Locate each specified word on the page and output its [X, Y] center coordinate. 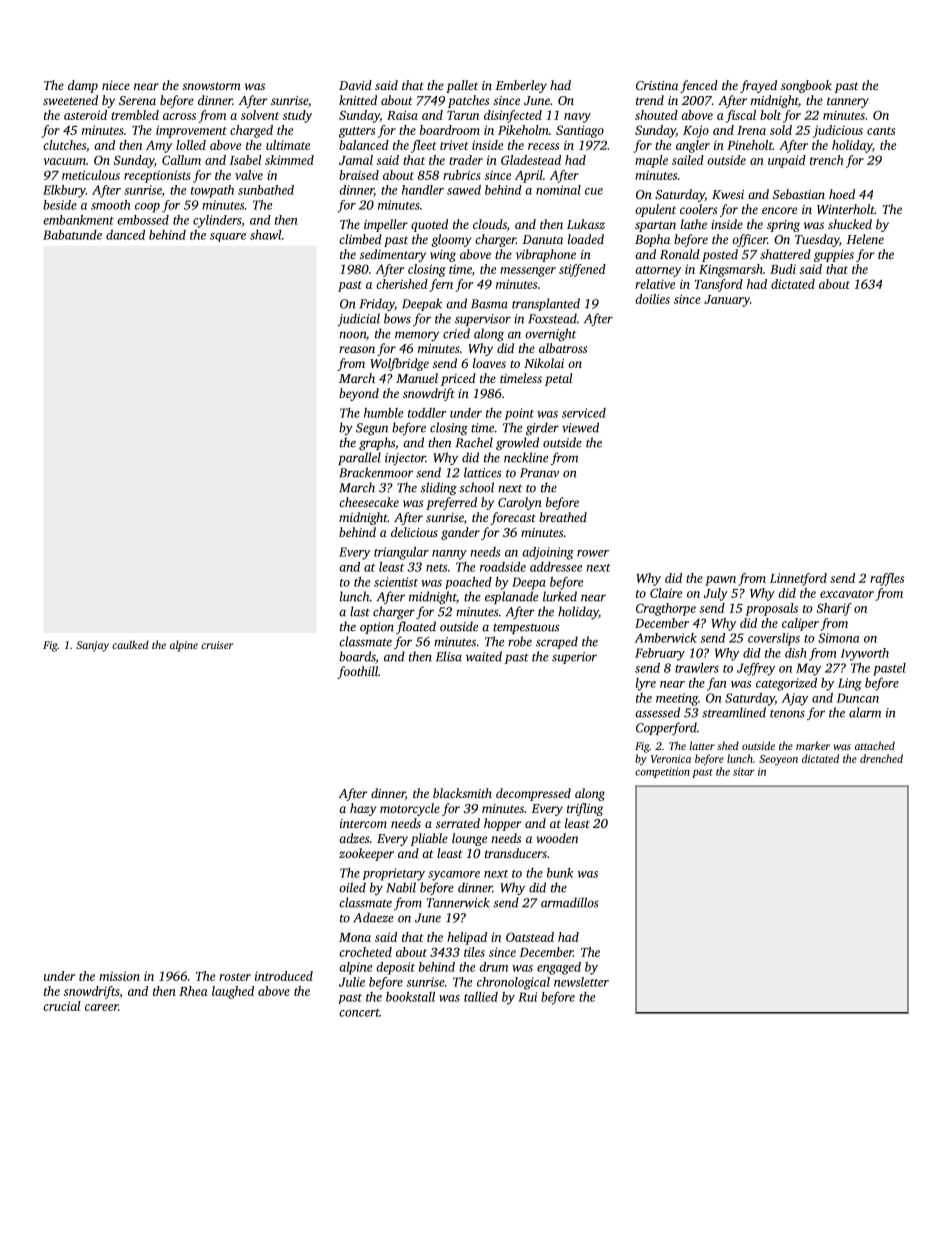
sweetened [70, 100]
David [355, 85]
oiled [352, 887]
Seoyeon [778, 760]
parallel [359, 458]
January [727, 301]
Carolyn [520, 503]
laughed [233, 992]
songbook [806, 86]
